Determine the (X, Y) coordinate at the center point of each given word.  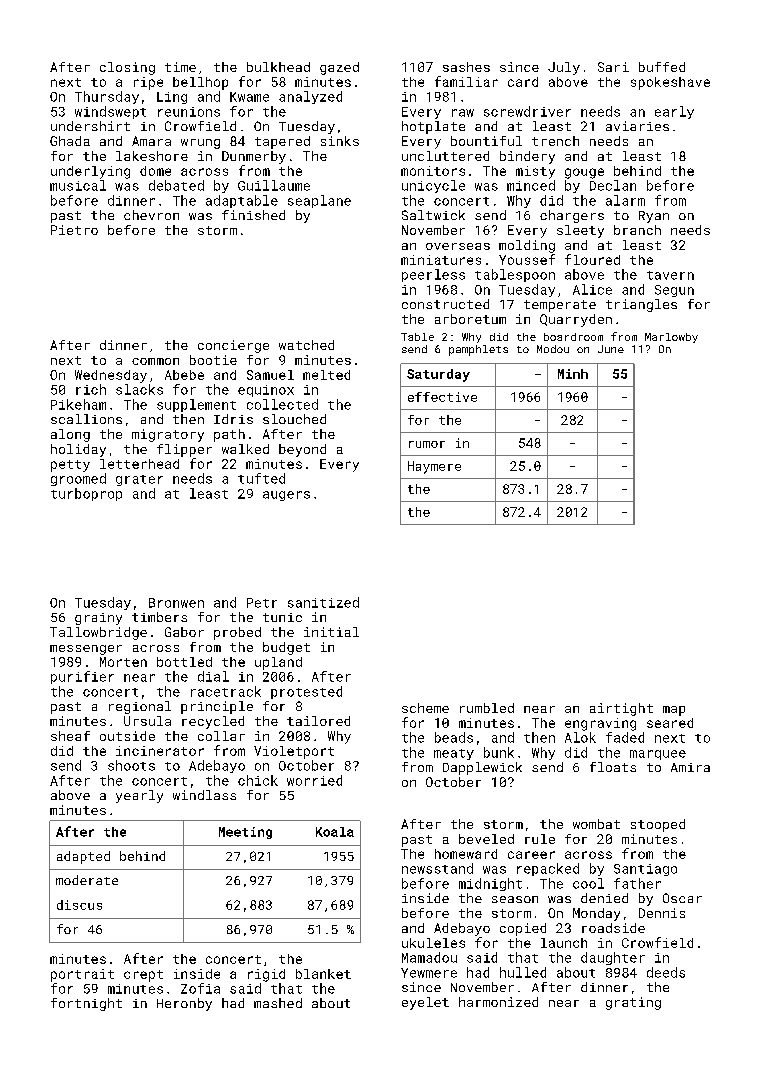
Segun (674, 291)
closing (127, 68)
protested (306, 692)
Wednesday (111, 376)
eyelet (425, 1003)
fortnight (86, 1004)
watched (306, 345)
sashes (466, 67)
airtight (621, 709)
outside (127, 736)
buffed (662, 67)
